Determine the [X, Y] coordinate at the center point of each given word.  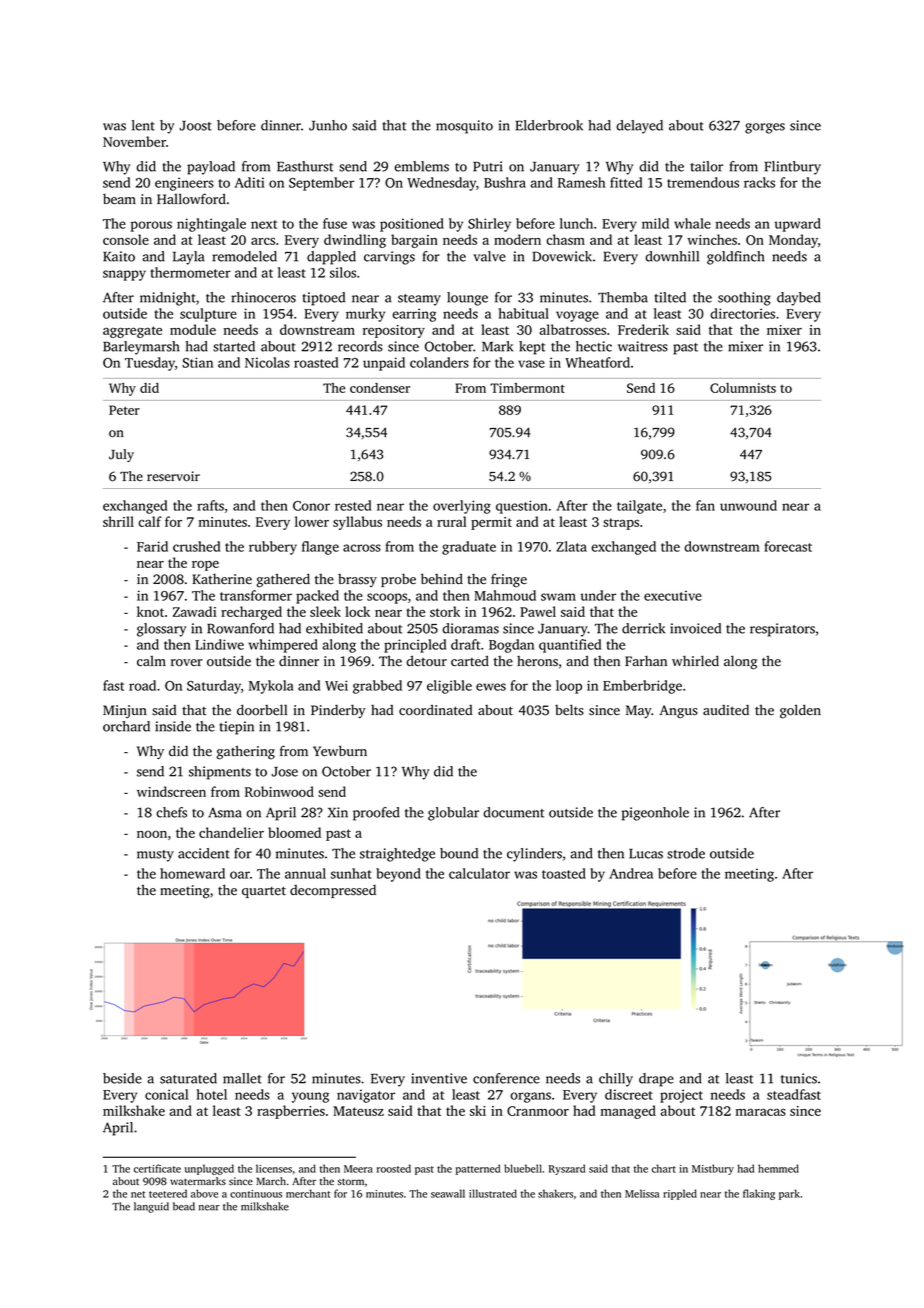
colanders [439, 362]
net [138, 1194]
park [789, 1194]
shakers [555, 1193]
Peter [124, 410]
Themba [623, 297]
